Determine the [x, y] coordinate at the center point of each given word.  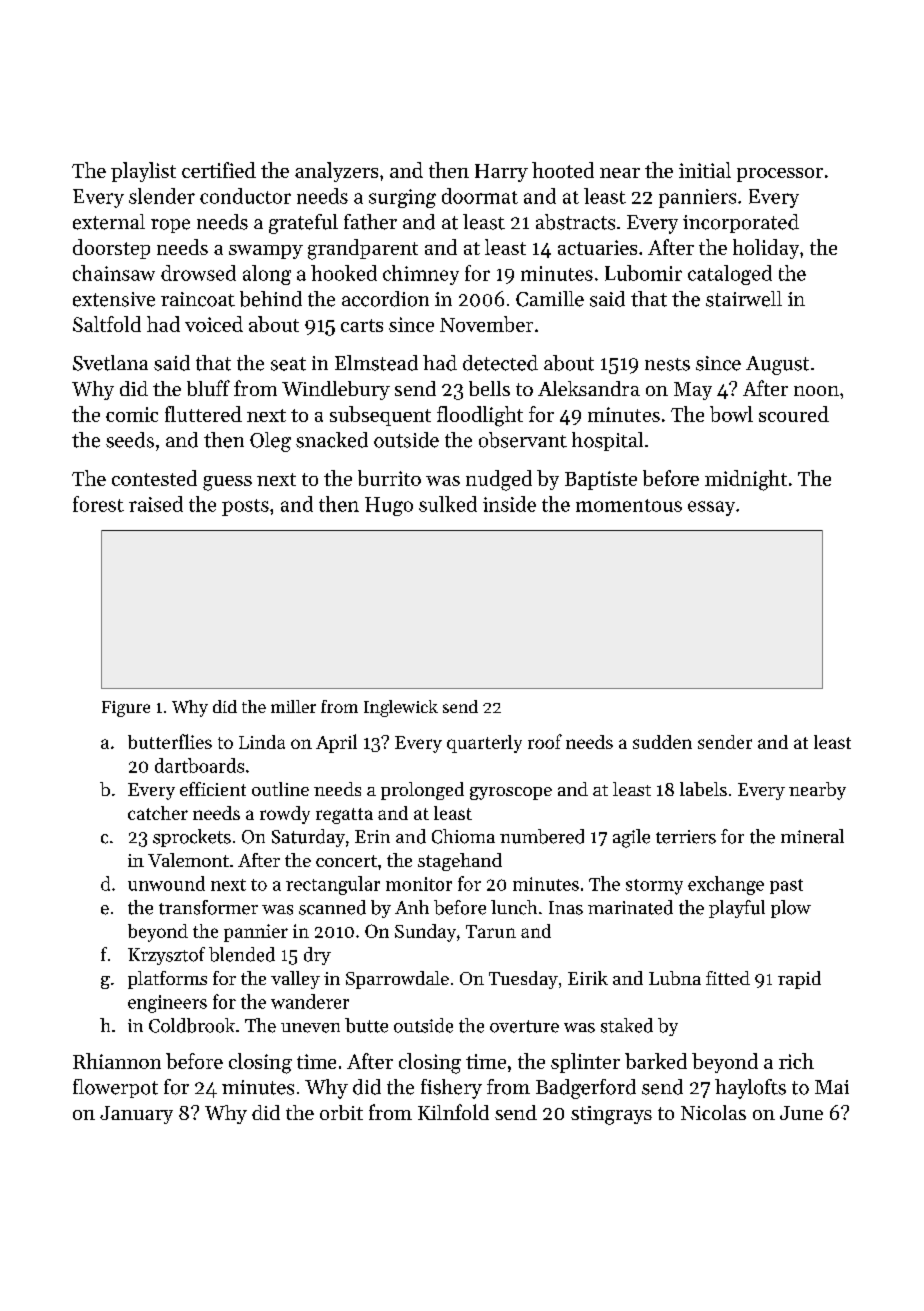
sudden [662, 742]
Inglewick [401, 708]
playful [737, 909]
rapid [799, 980]
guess [227, 483]
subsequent [380, 416]
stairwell [744, 299]
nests [667, 364]
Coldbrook [192, 1025]
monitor [419, 884]
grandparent [363, 249]
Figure [126, 709]
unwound [166, 883]
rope [170, 226]
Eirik [588, 978]
